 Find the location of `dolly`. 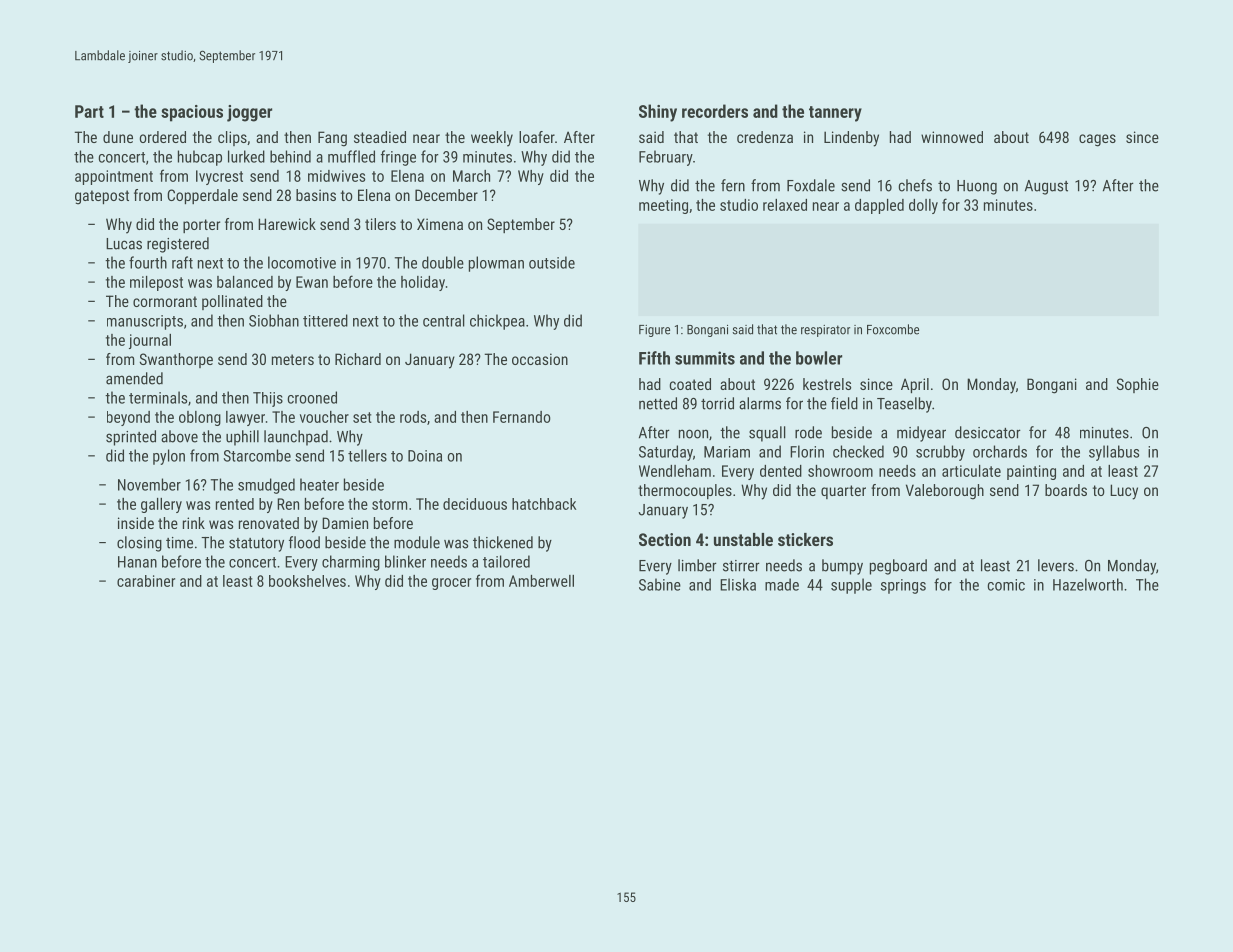

dolly is located at coordinates (923, 206).
